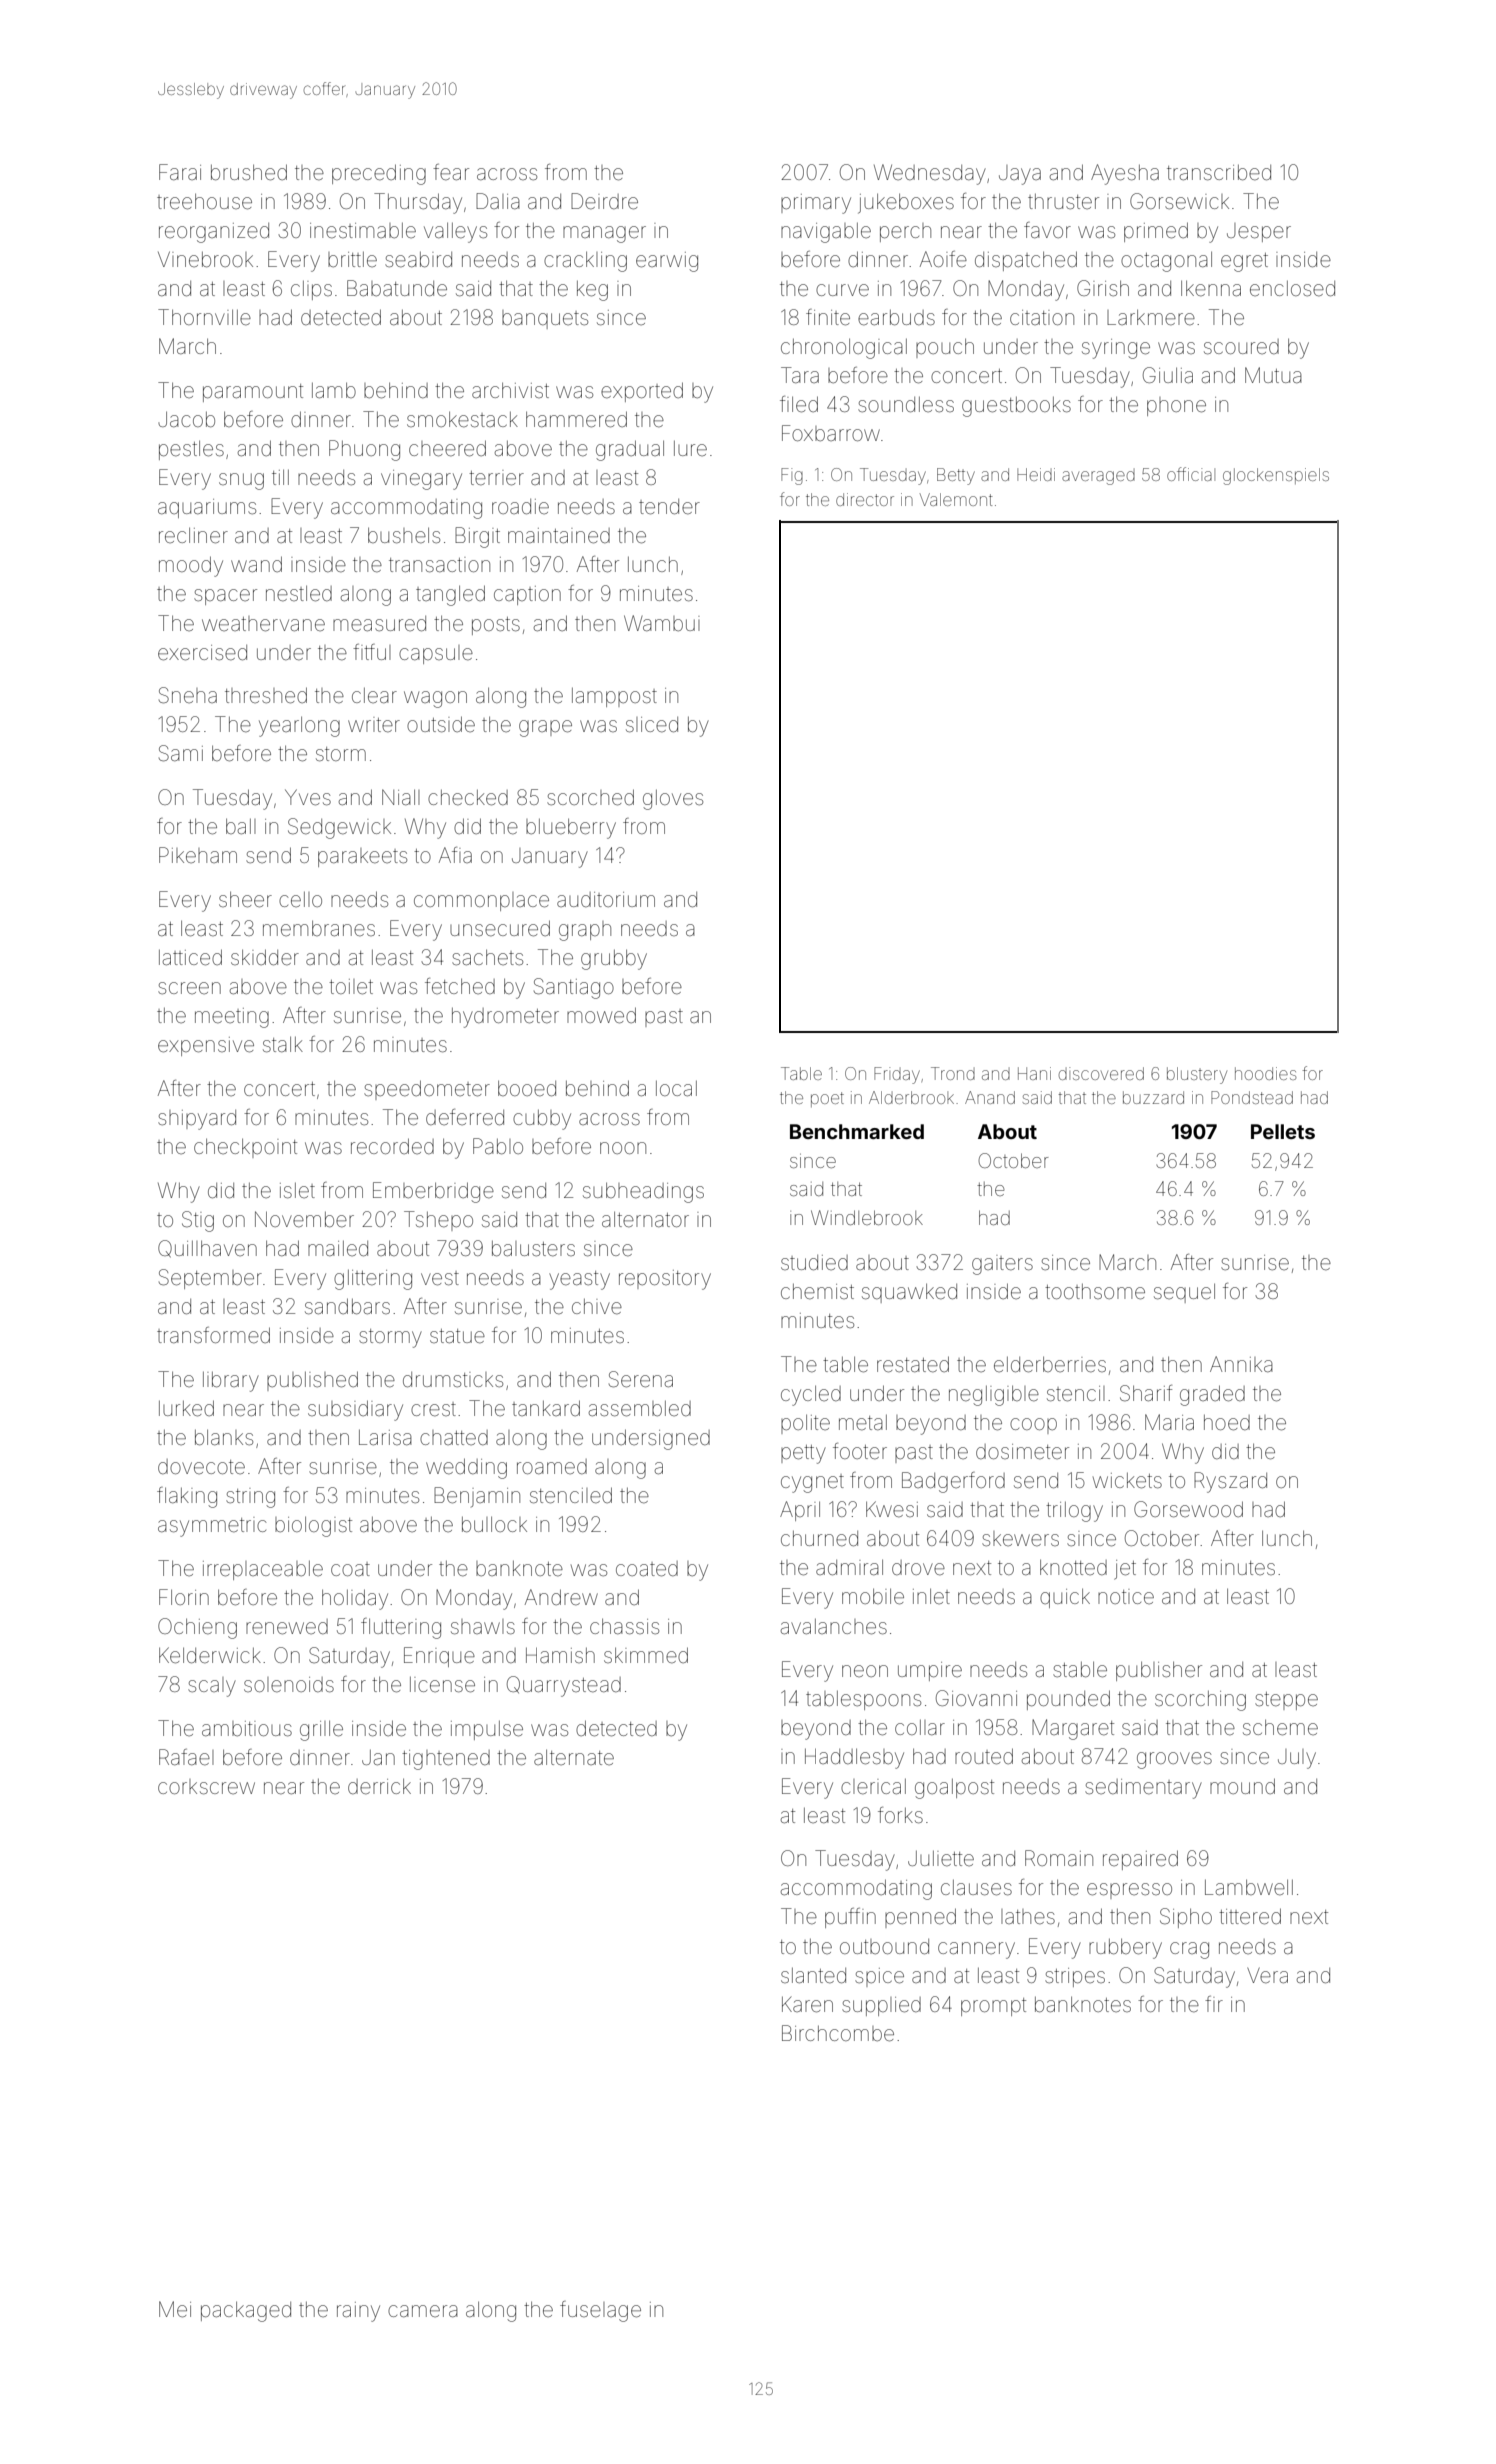 The height and width of the page is (2464, 1496). I want to click on Deirdre, so click(604, 201).
